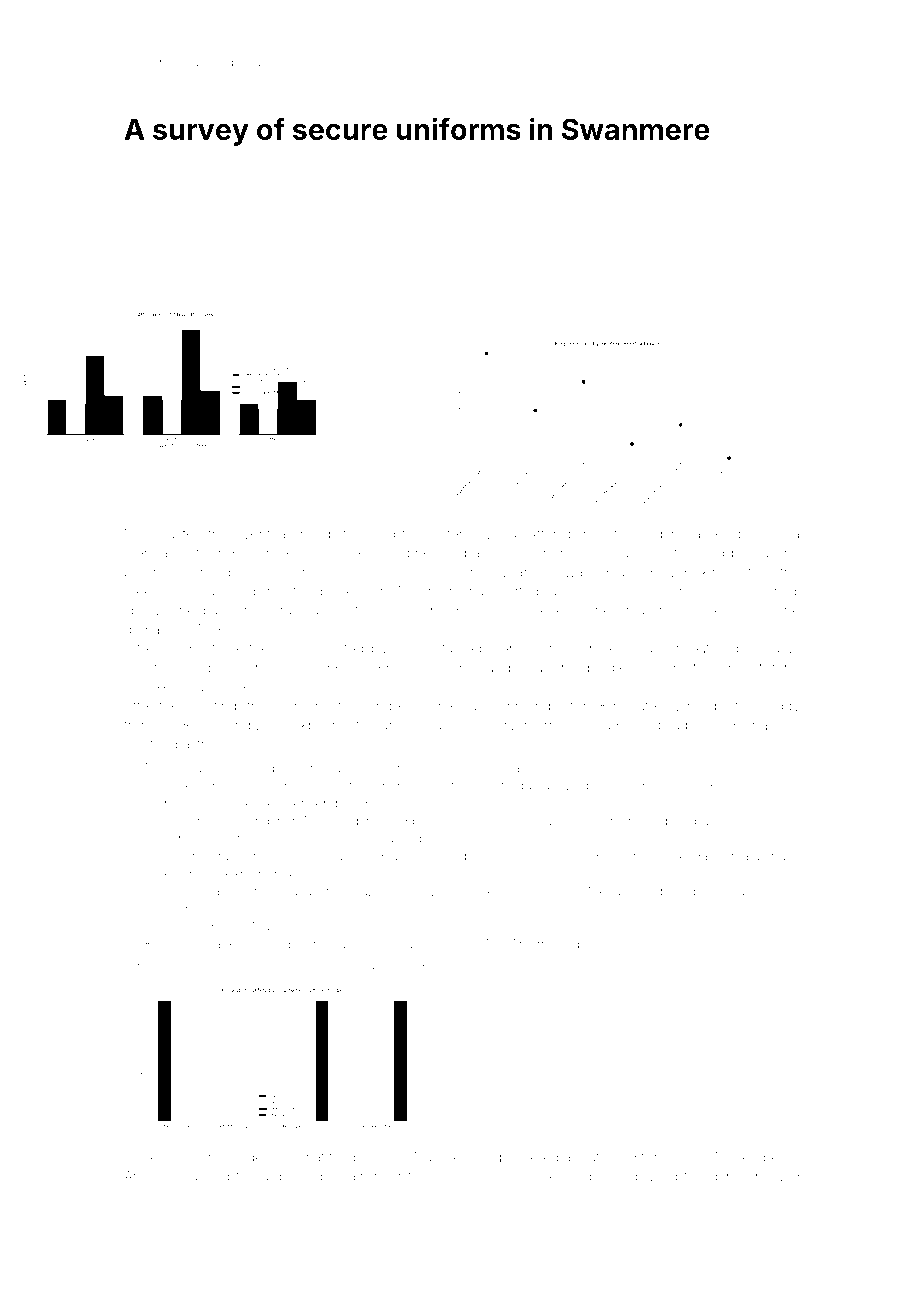  I want to click on hexagon, so click(265, 770).
